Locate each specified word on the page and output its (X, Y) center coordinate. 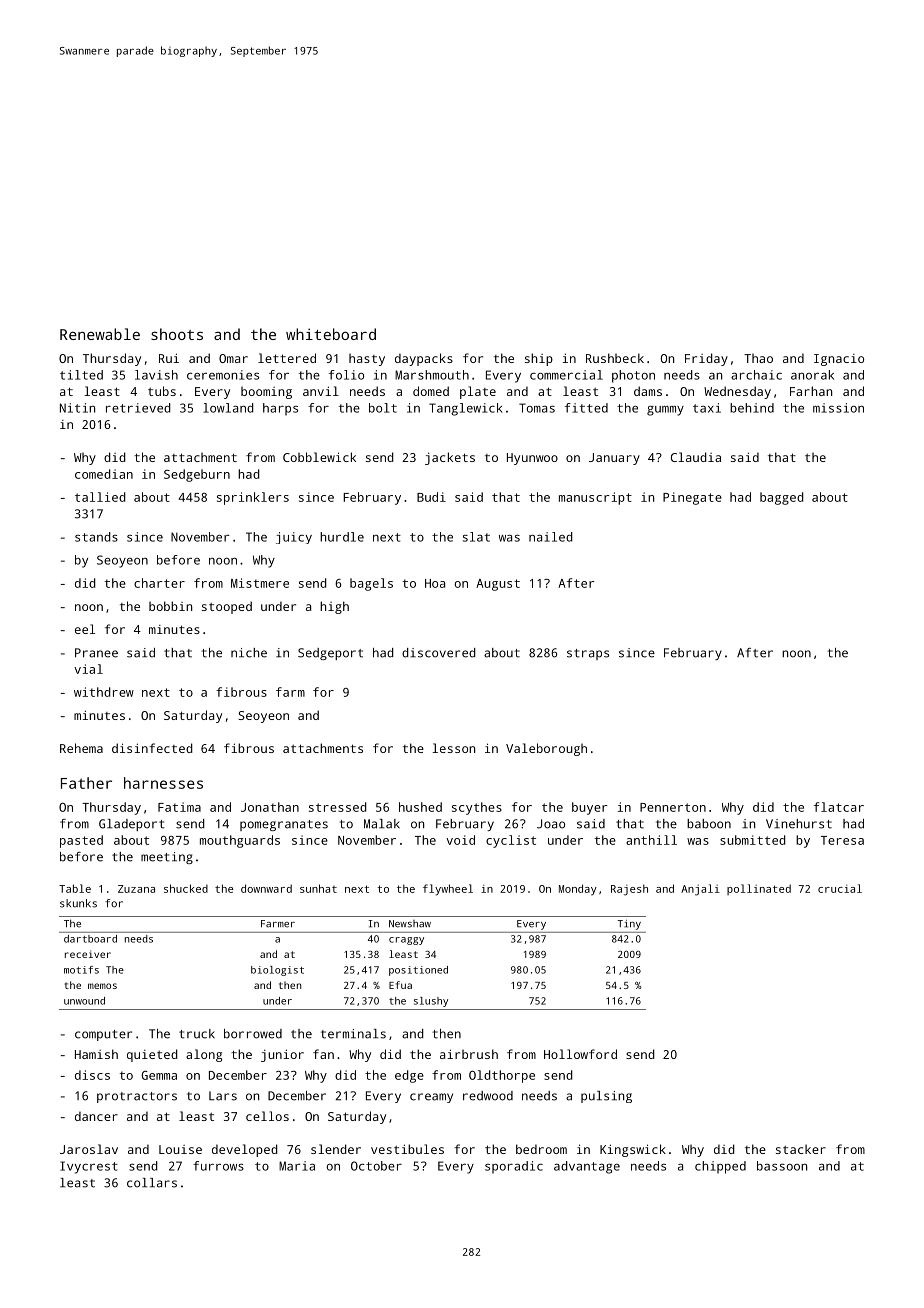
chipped (720, 1167)
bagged (782, 498)
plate (478, 392)
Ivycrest (89, 1167)
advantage (587, 1167)
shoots (177, 334)
